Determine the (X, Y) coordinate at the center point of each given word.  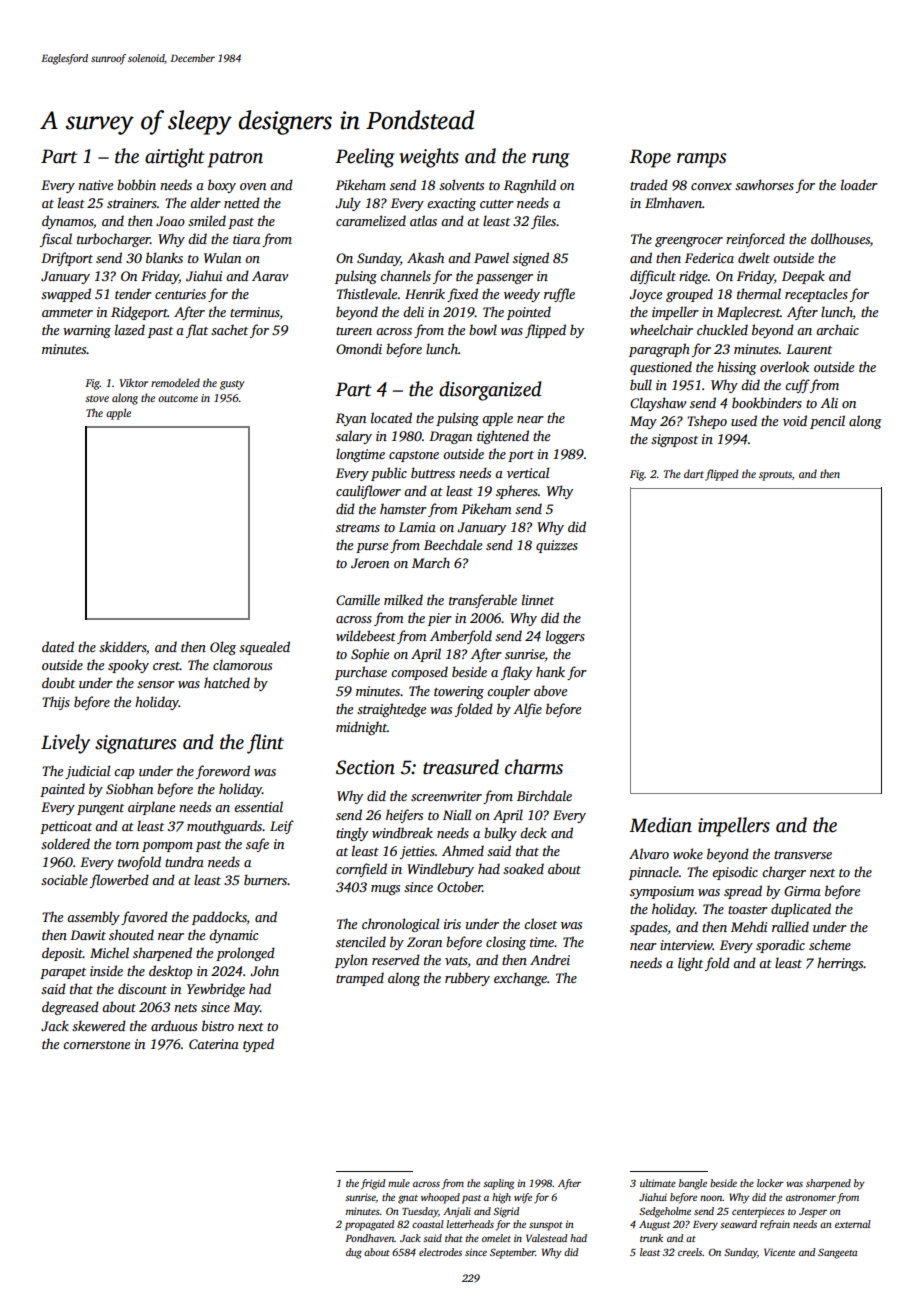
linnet (538, 599)
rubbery (467, 979)
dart (694, 473)
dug (354, 1253)
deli (413, 311)
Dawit (88, 935)
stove (97, 398)
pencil (827, 422)
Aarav (270, 276)
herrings (840, 964)
